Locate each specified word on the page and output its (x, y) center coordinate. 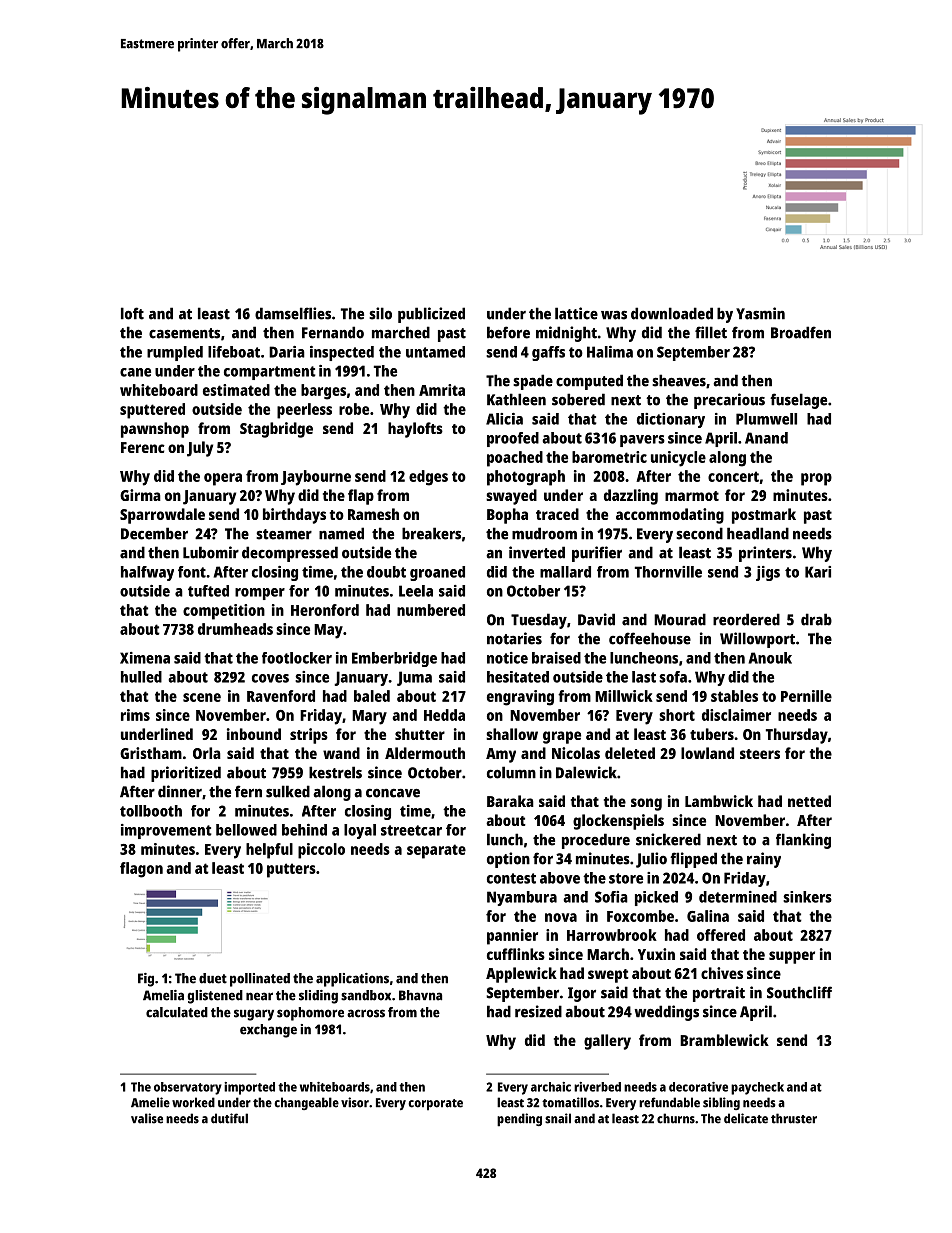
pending (519, 1120)
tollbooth (151, 811)
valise (147, 1118)
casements (184, 333)
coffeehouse (650, 638)
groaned (437, 573)
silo (380, 313)
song (646, 804)
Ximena (145, 658)
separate (436, 851)
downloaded (672, 313)
